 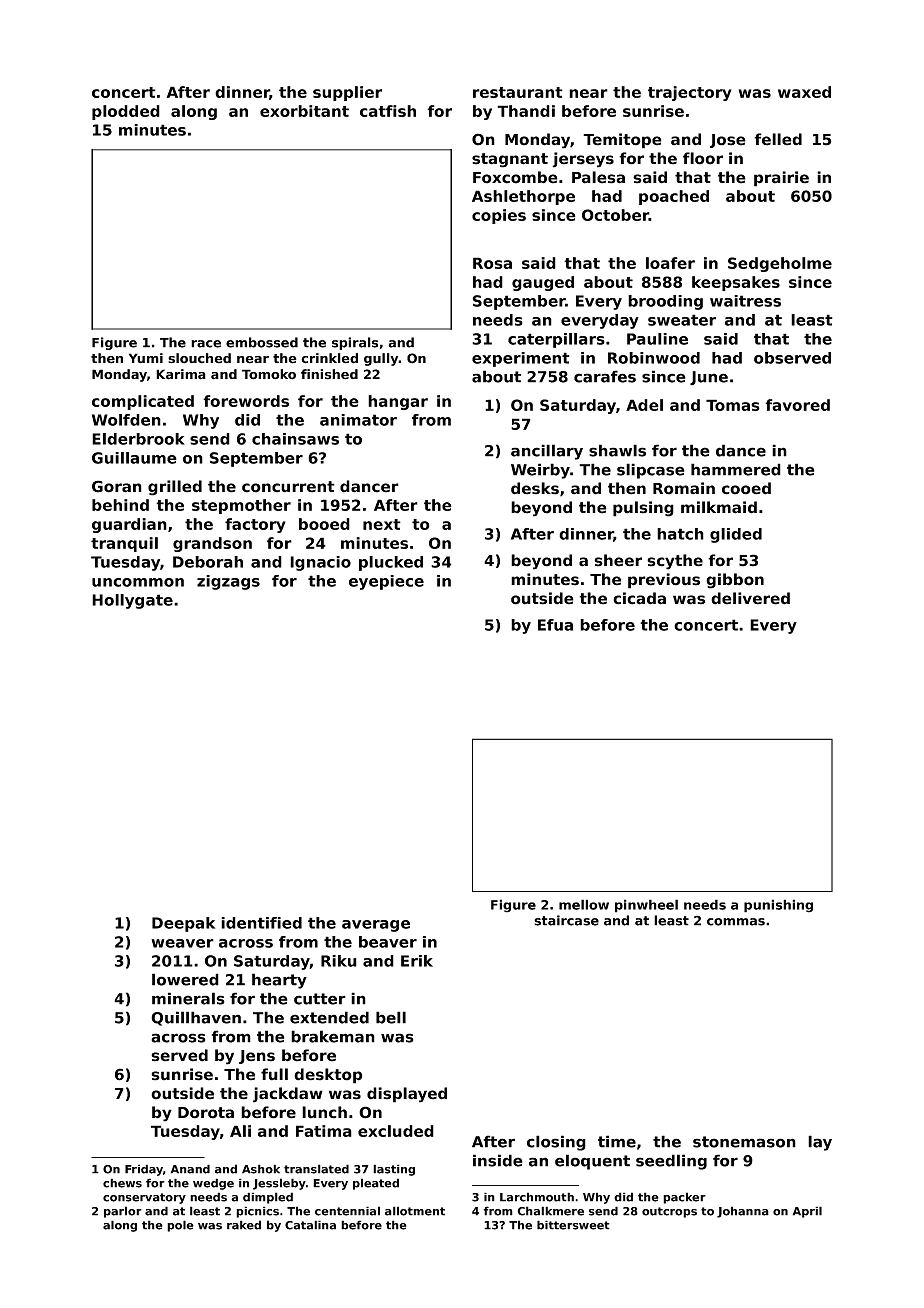 What do you see at coordinates (646, 906) in the screenshot?
I see `pinwheel` at bounding box center [646, 906].
